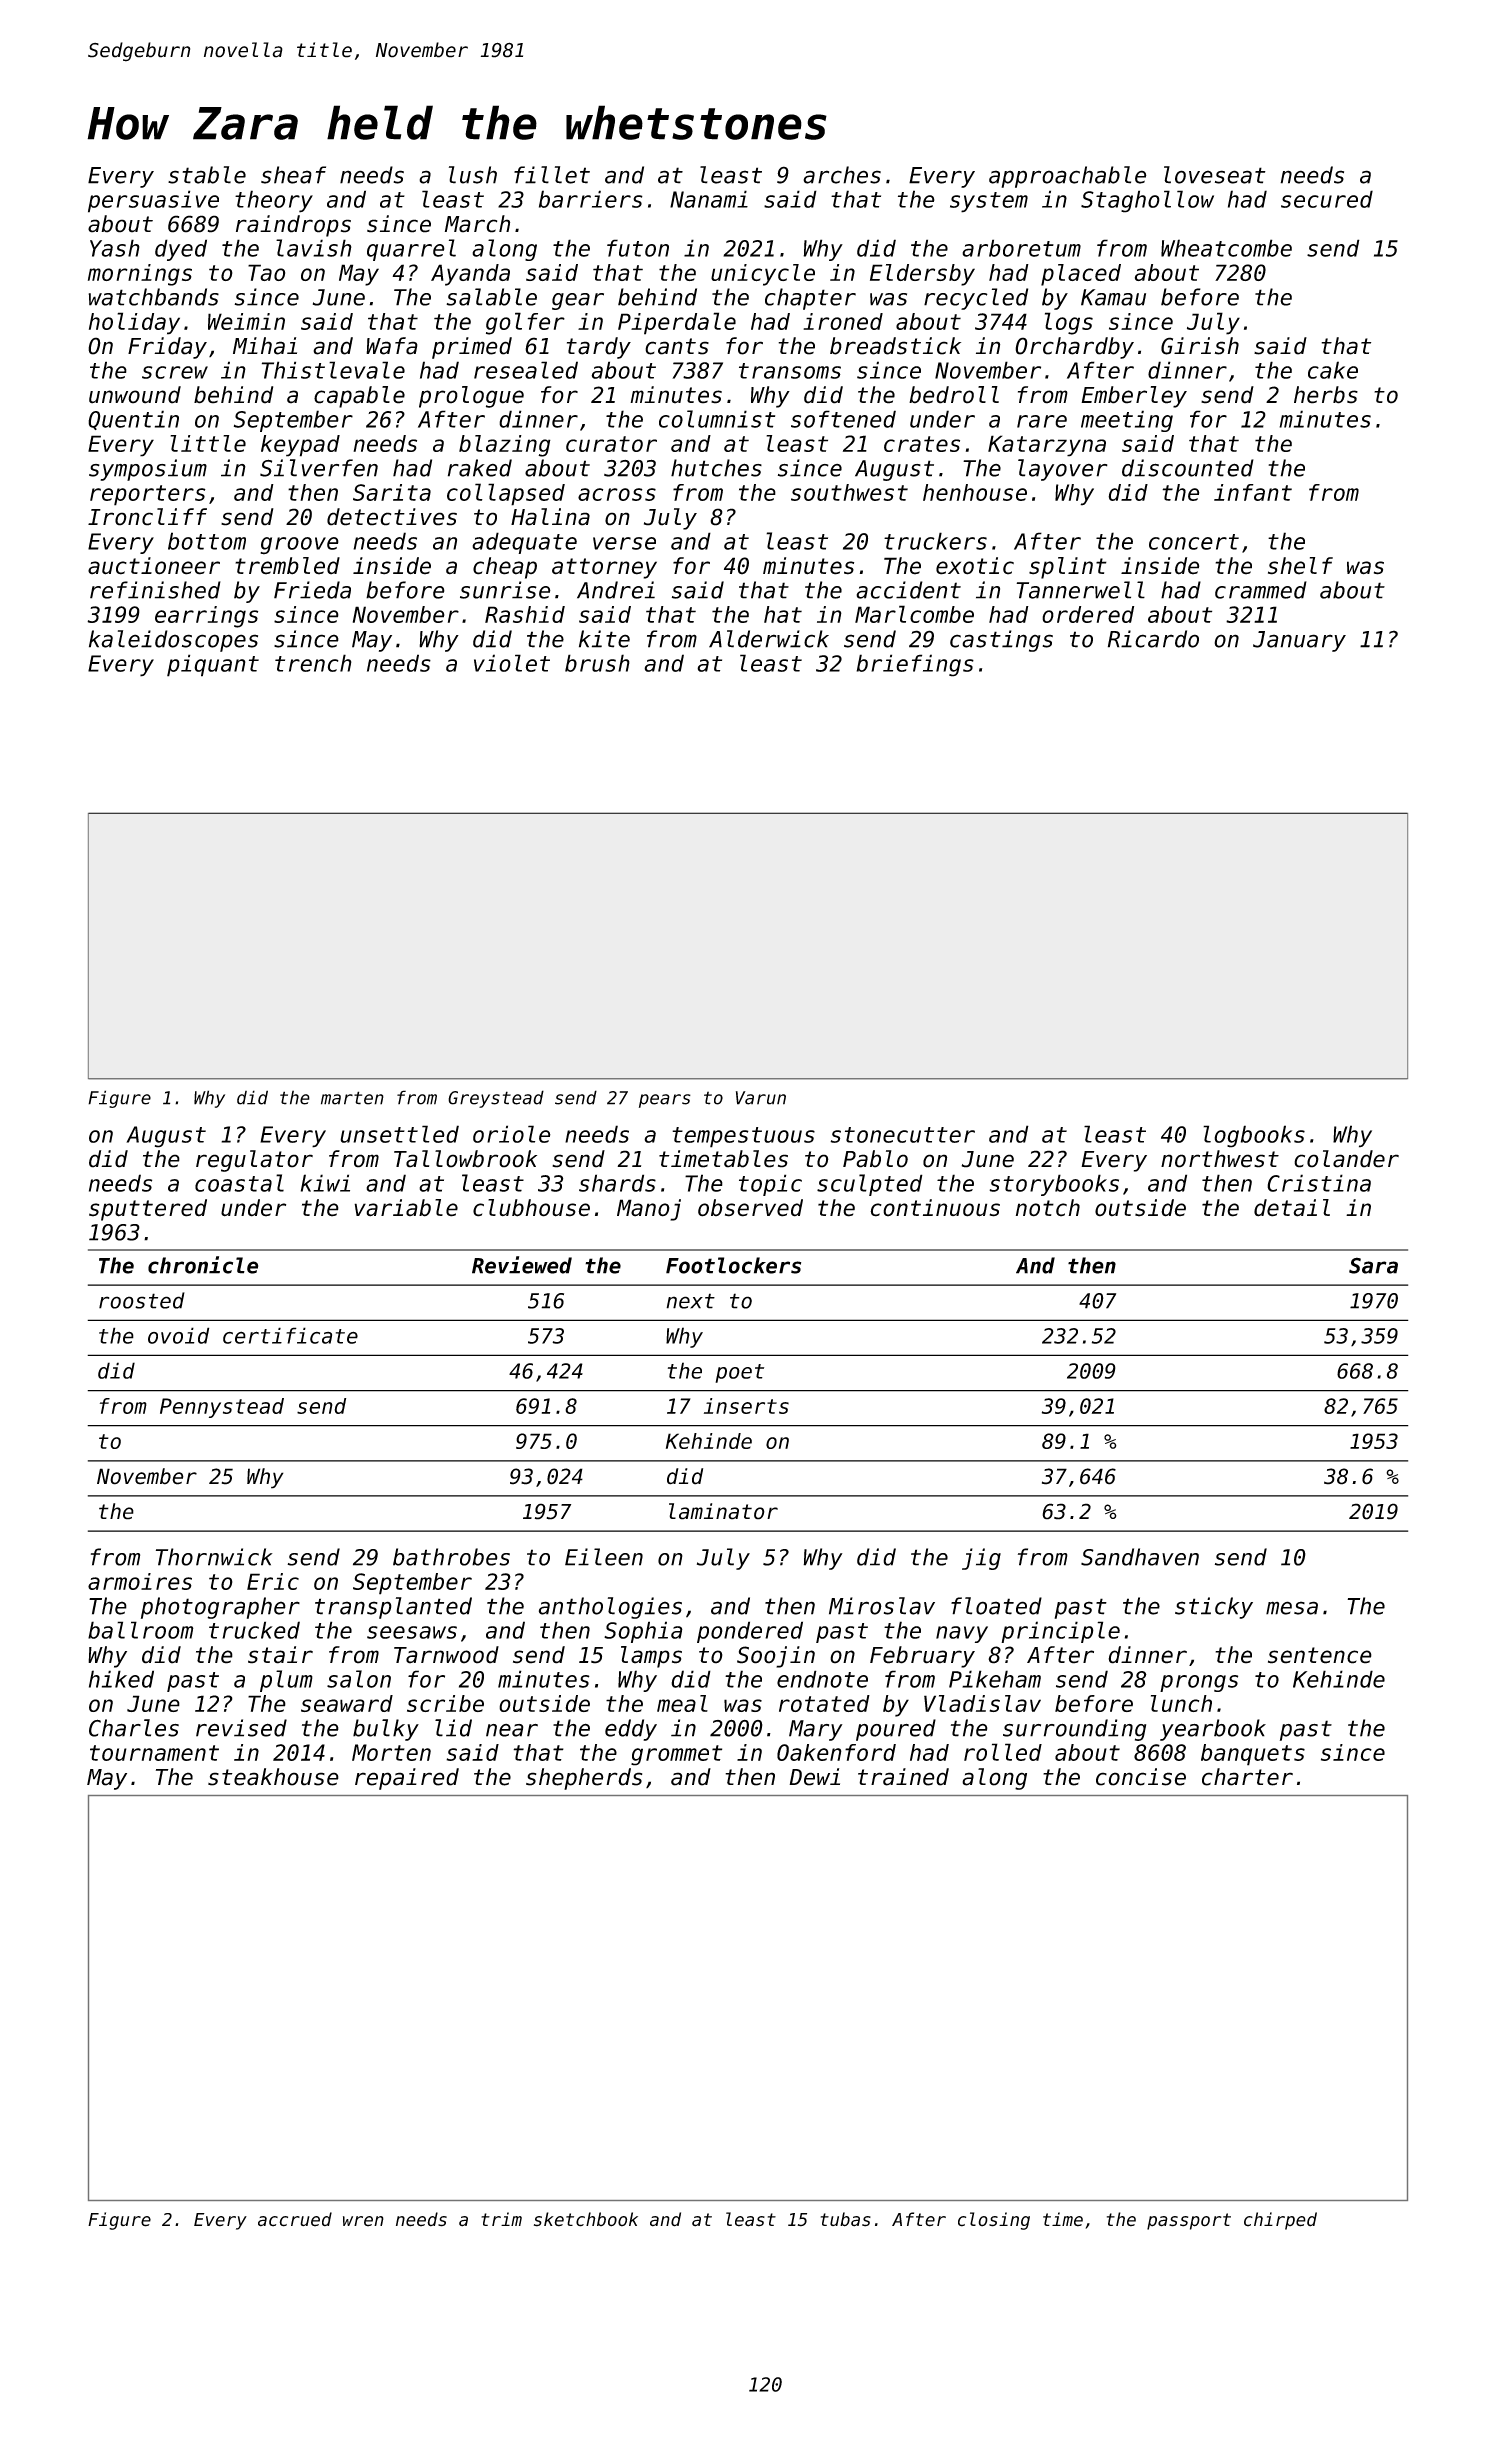  I want to click on marten, so click(352, 1098).
